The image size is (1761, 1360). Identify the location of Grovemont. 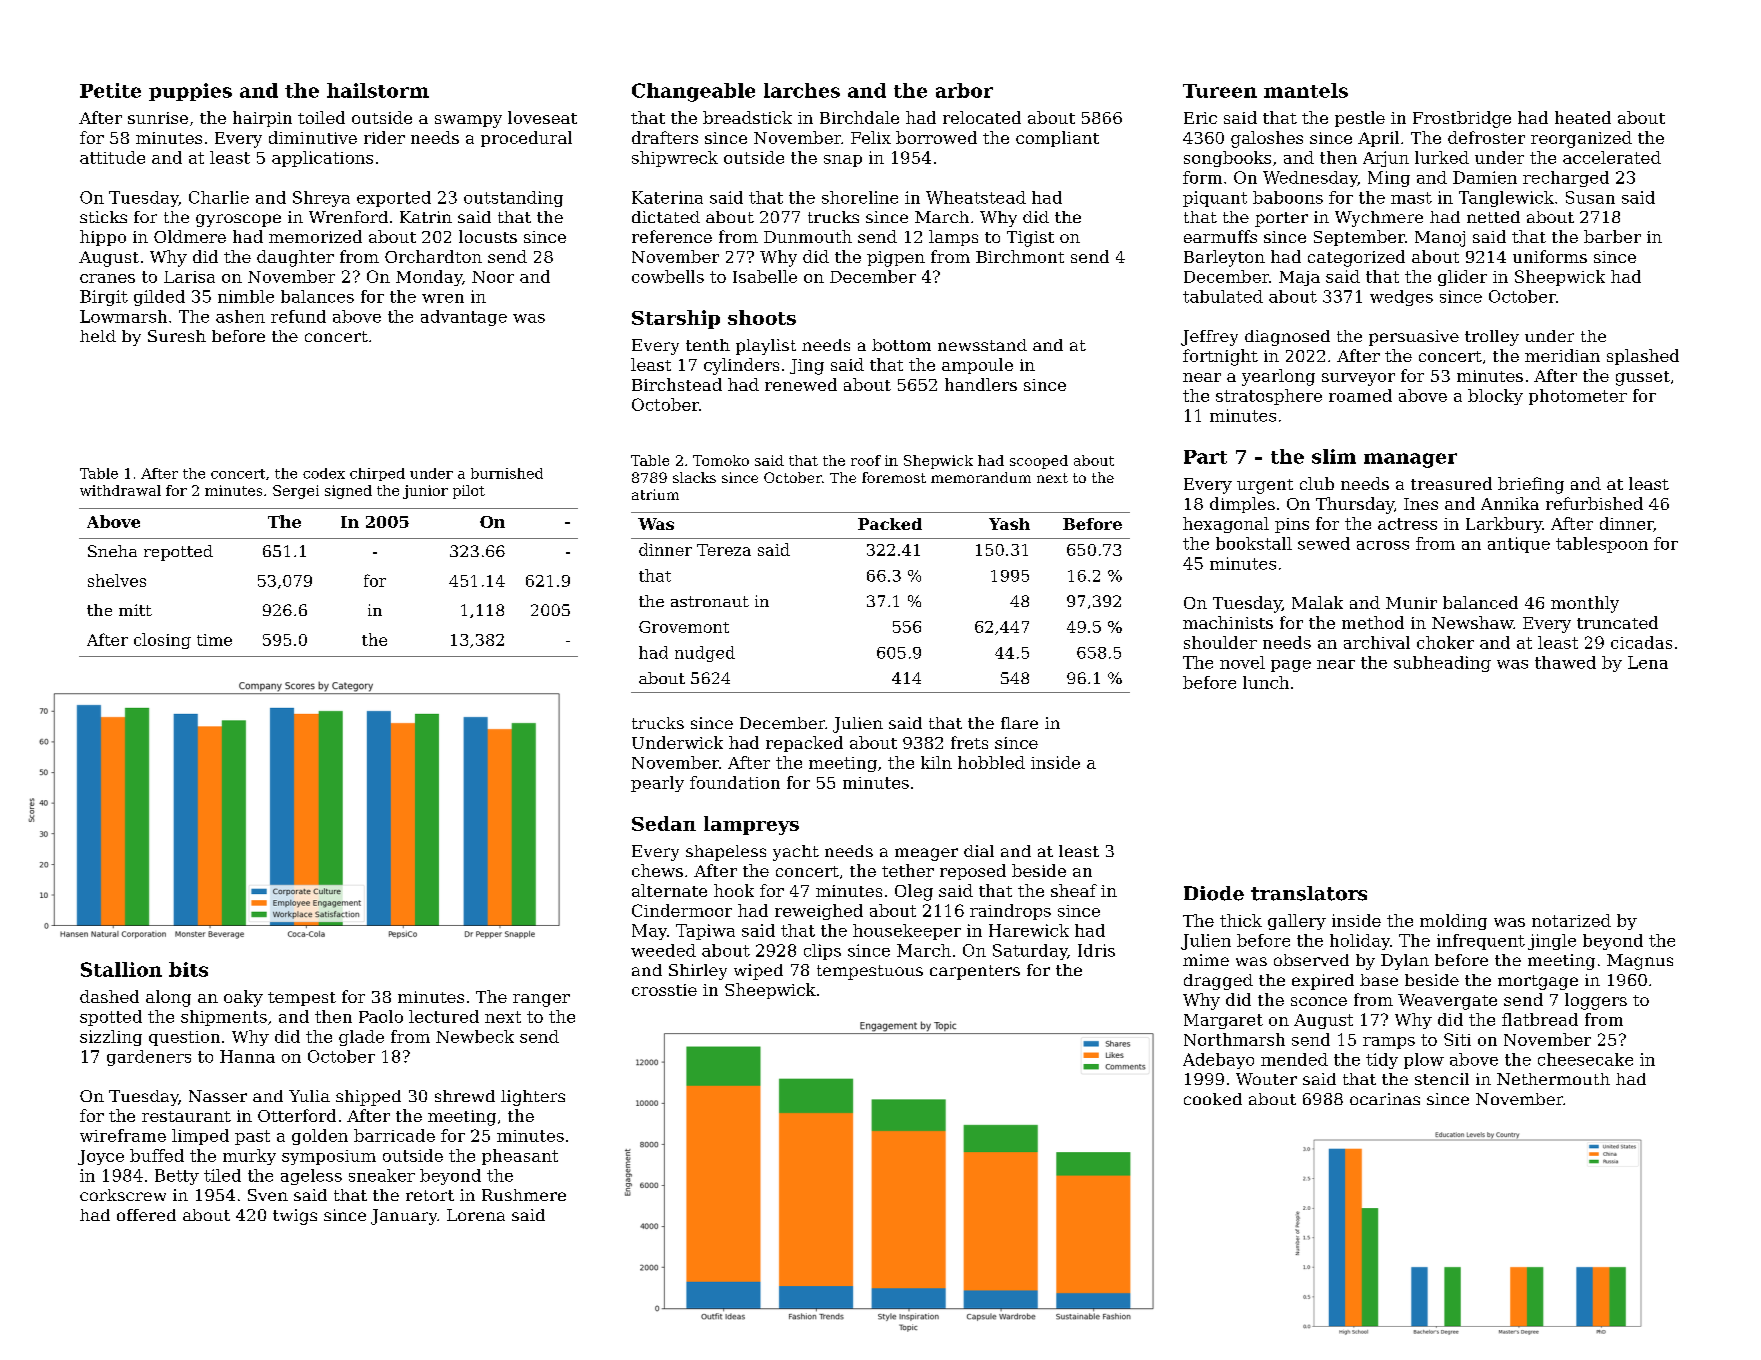
(684, 627).
